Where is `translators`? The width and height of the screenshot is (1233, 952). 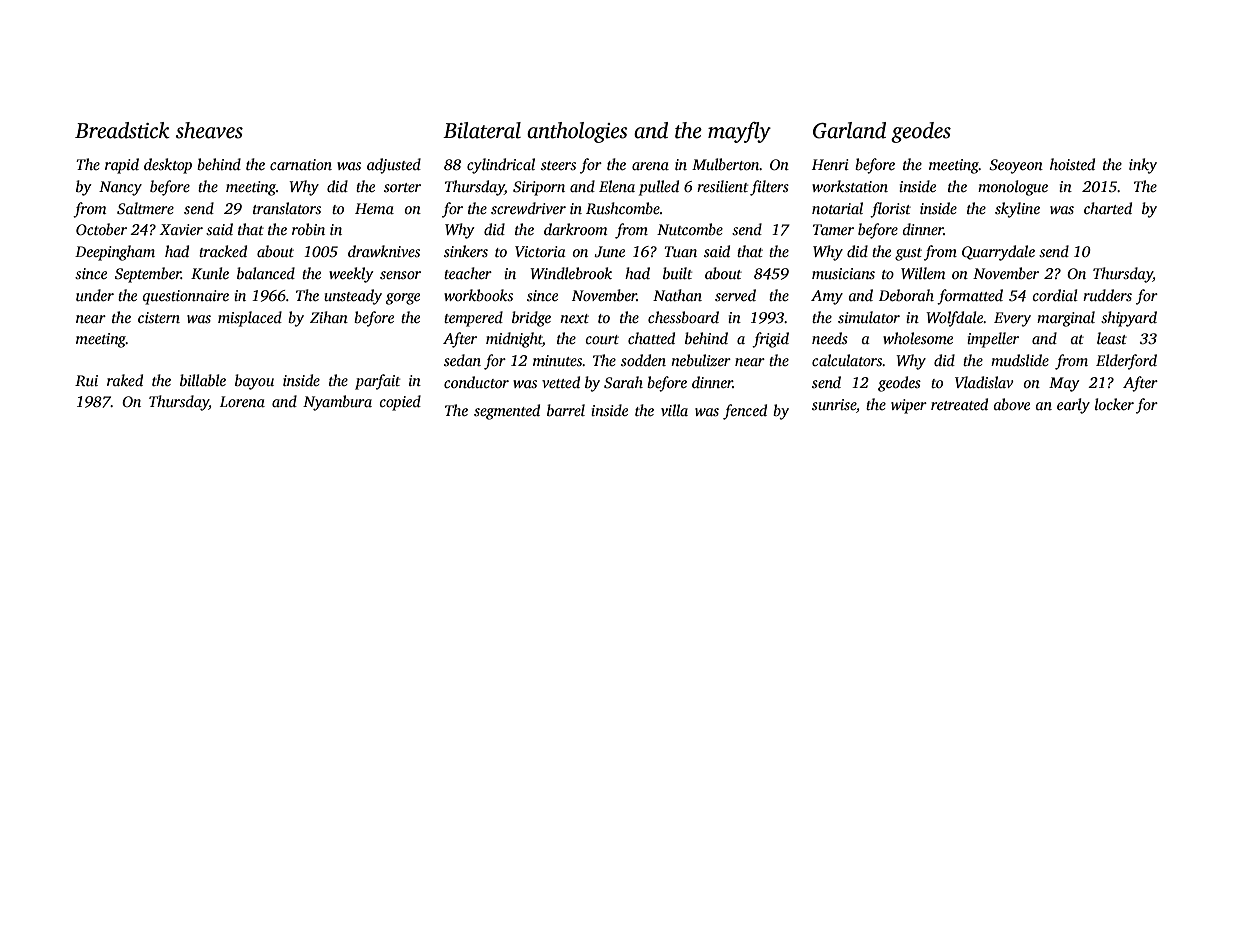
translators is located at coordinates (287, 208).
